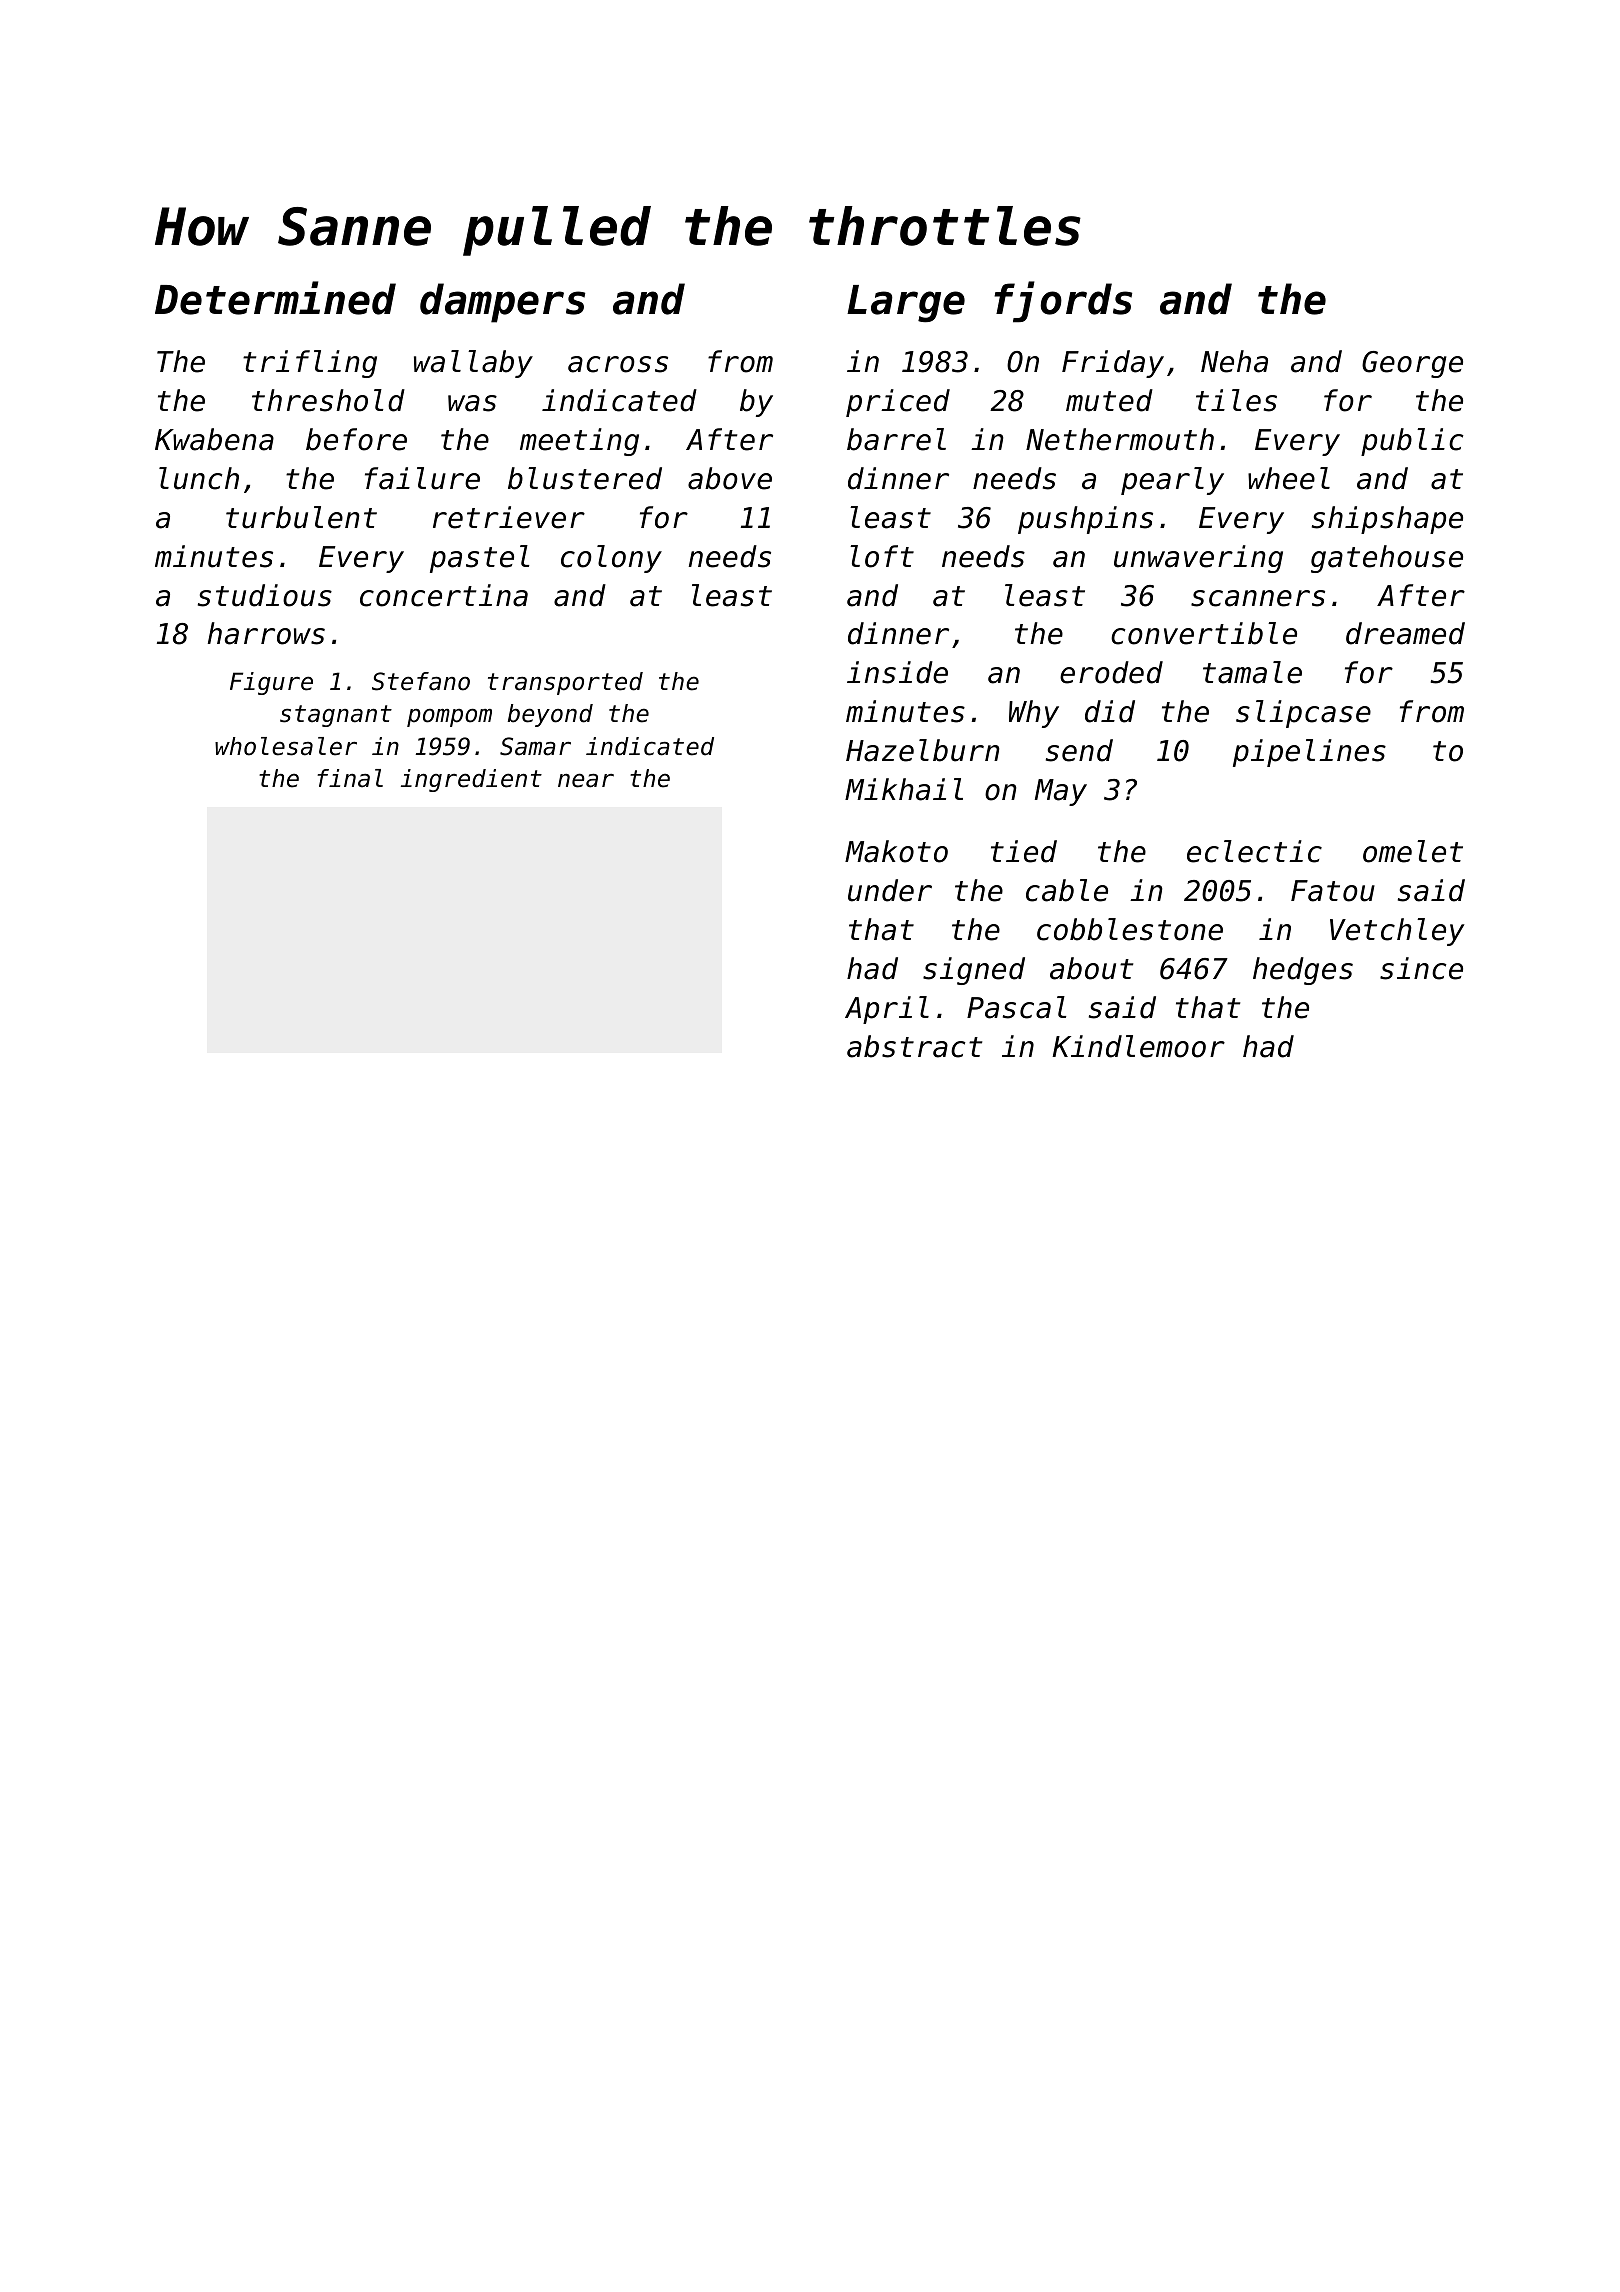  What do you see at coordinates (275, 298) in the image?
I see `Determined` at bounding box center [275, 298].
